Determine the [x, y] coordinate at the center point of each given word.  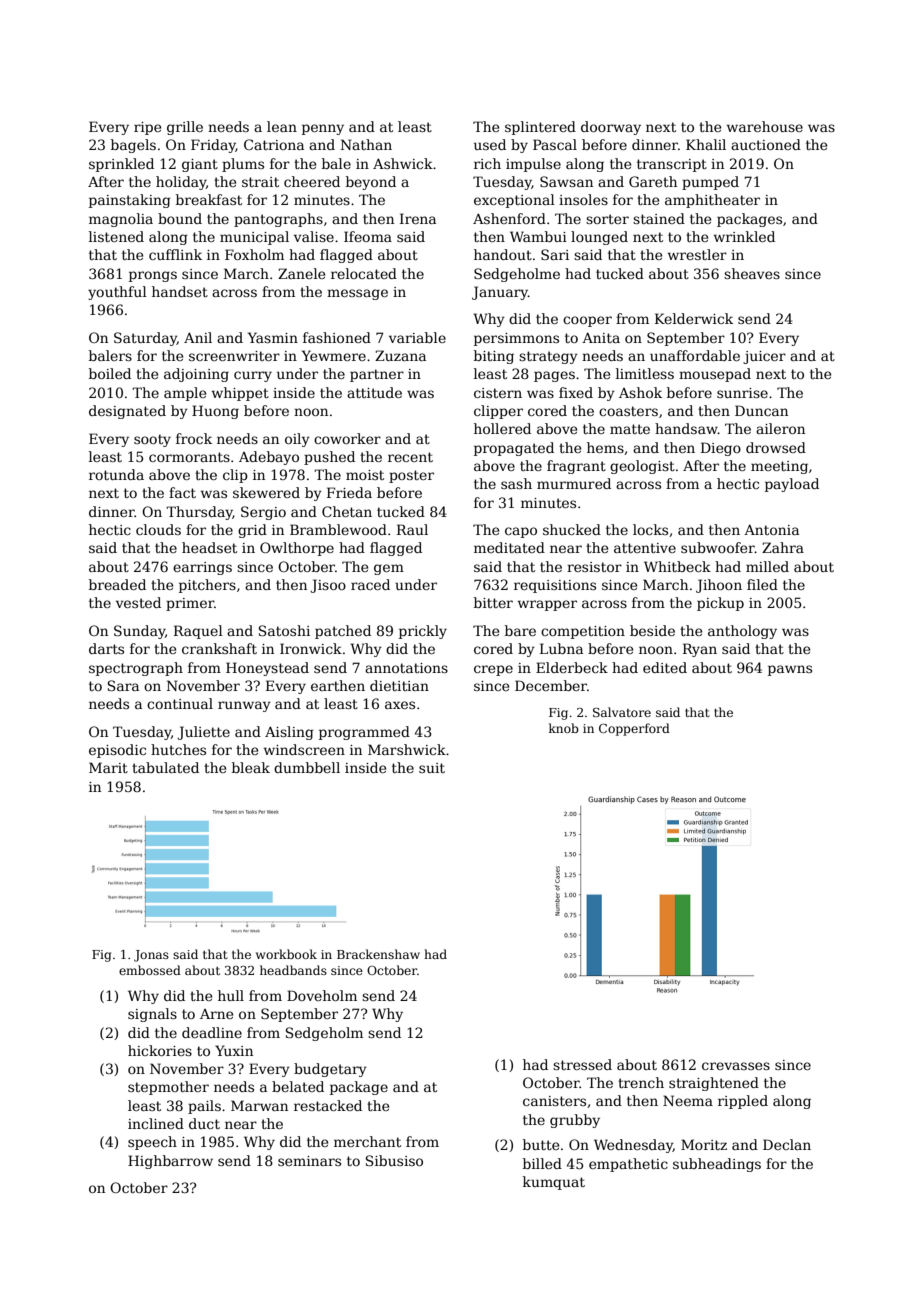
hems [605, 447]
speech [152, 1143]
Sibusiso [394, 1160]
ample [185, 394]
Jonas [151, 956]
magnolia [121, 220]
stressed [582, 1064]
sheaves [752, 273]
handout [503, 254]
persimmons [516, 339]
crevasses [736, 1066]
